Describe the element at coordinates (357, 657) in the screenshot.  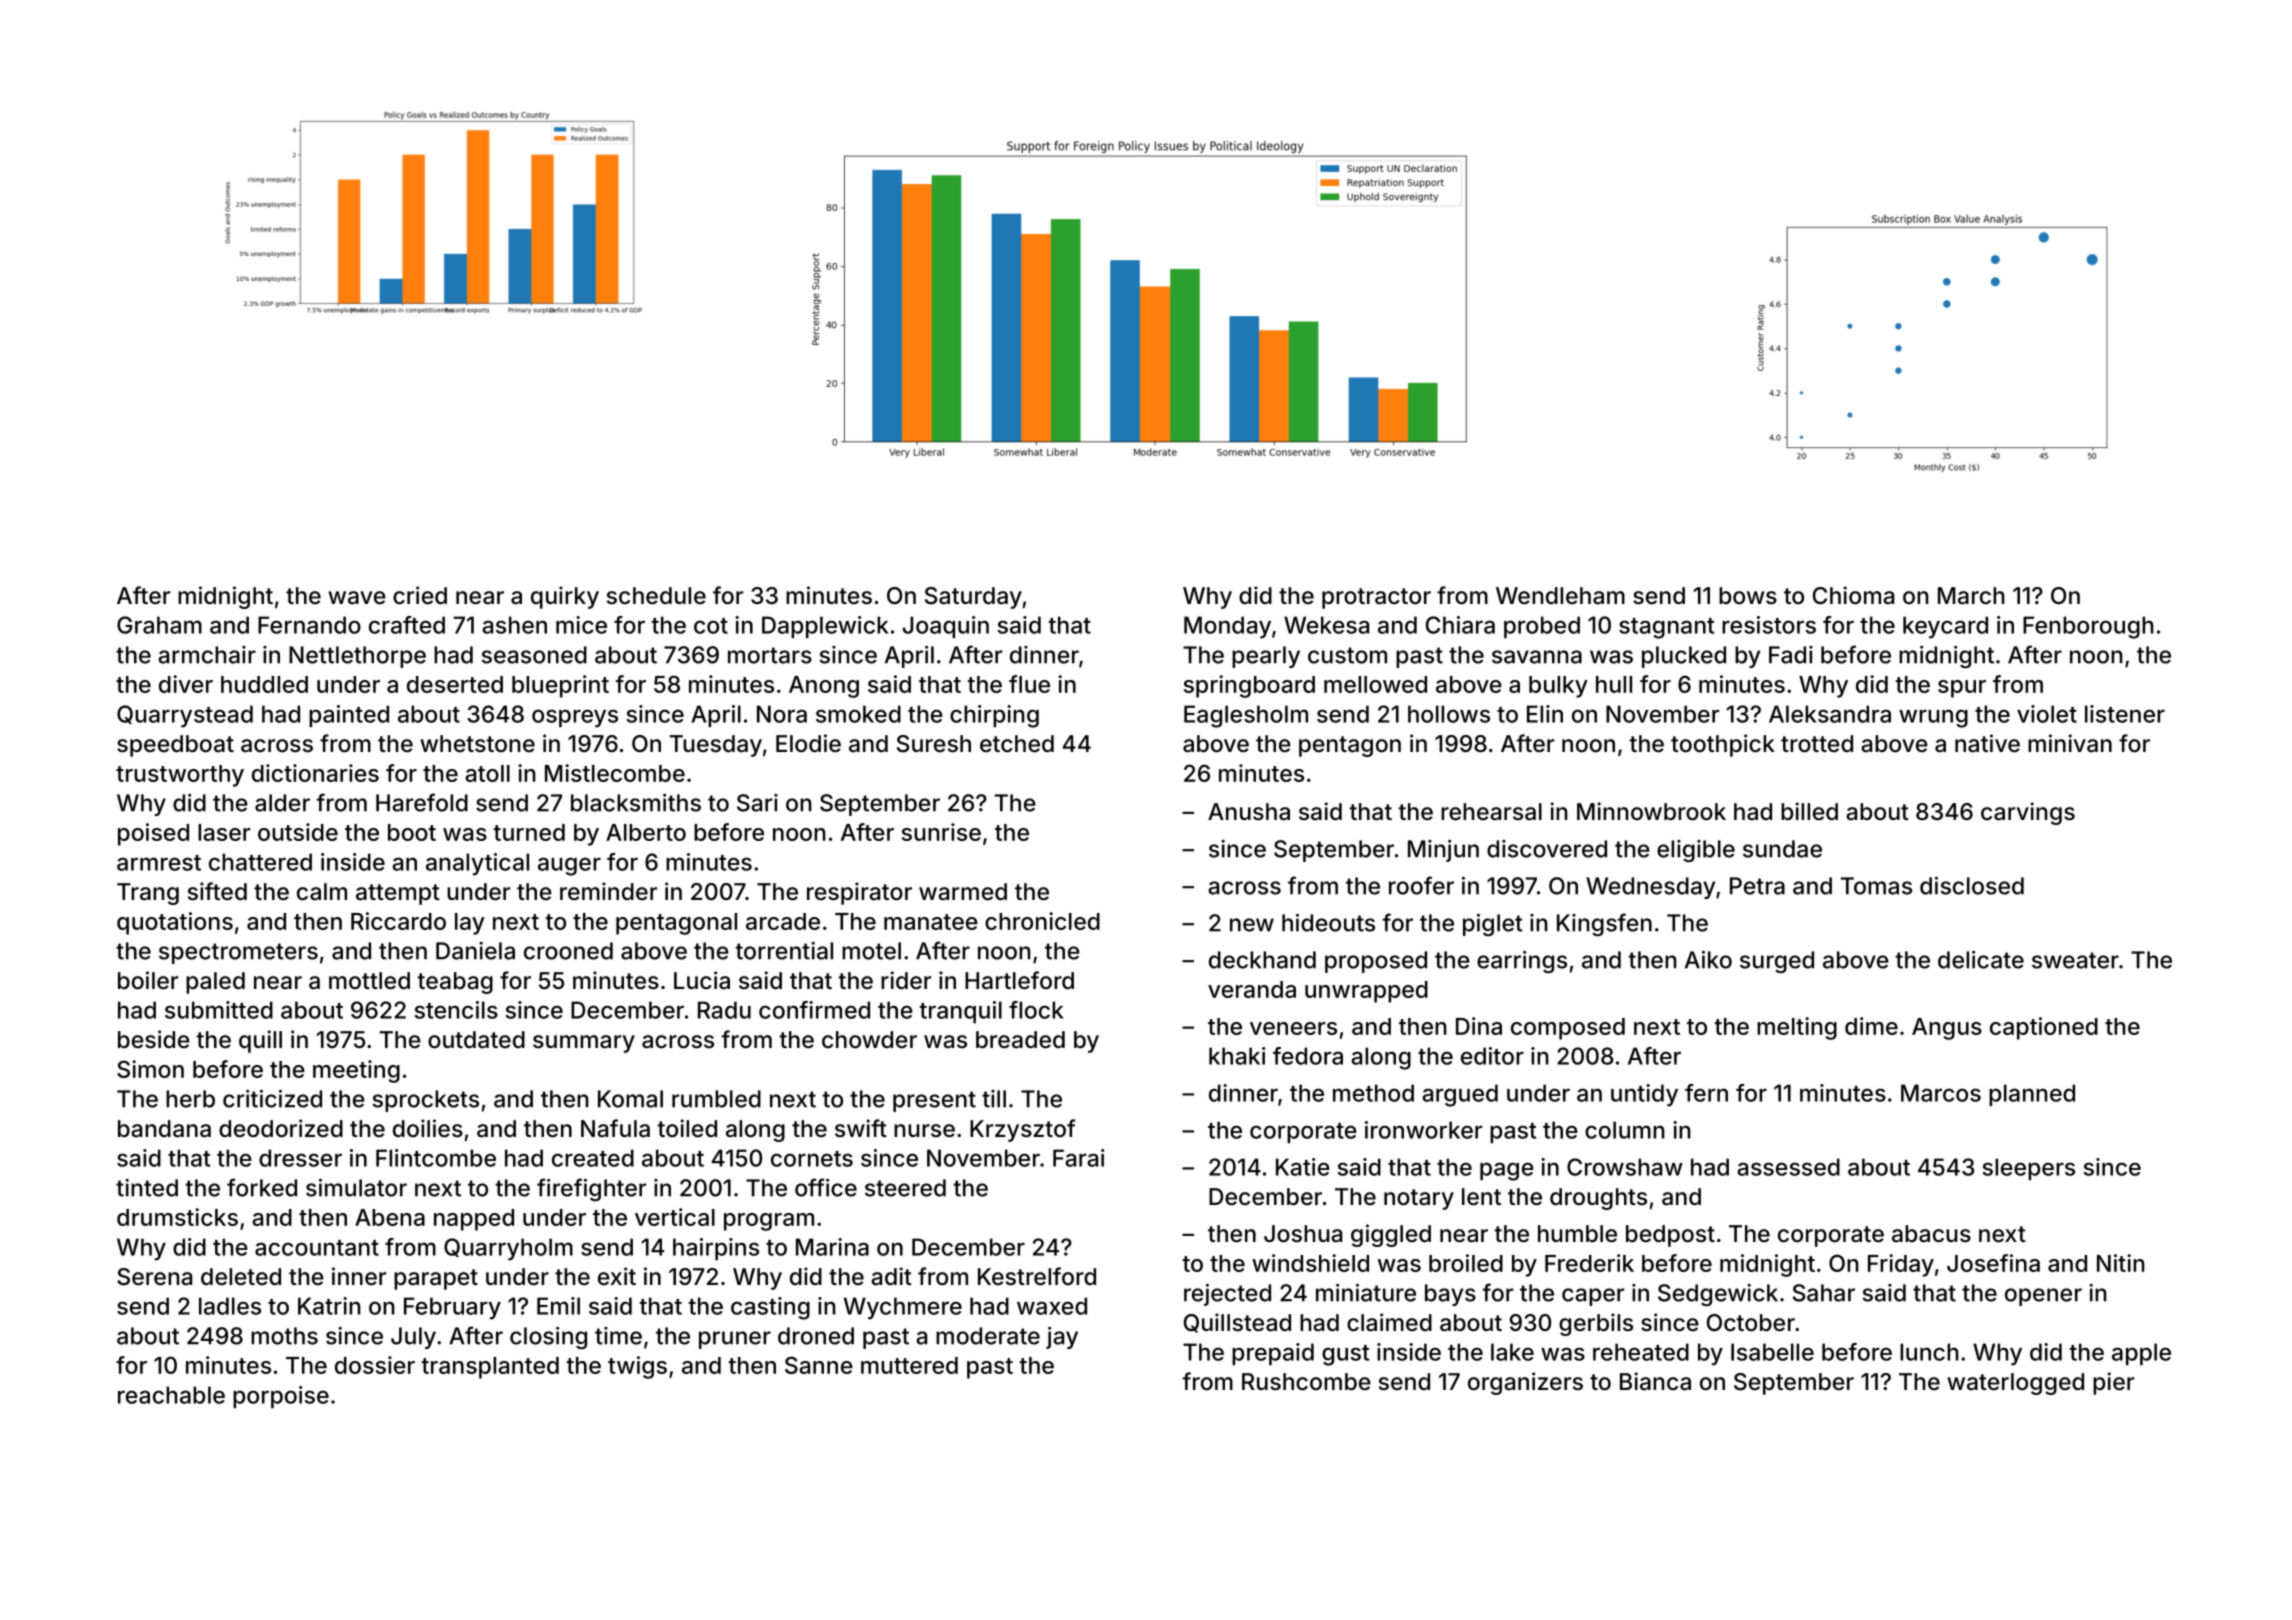
I see `Nettlethorpe` at that location.
